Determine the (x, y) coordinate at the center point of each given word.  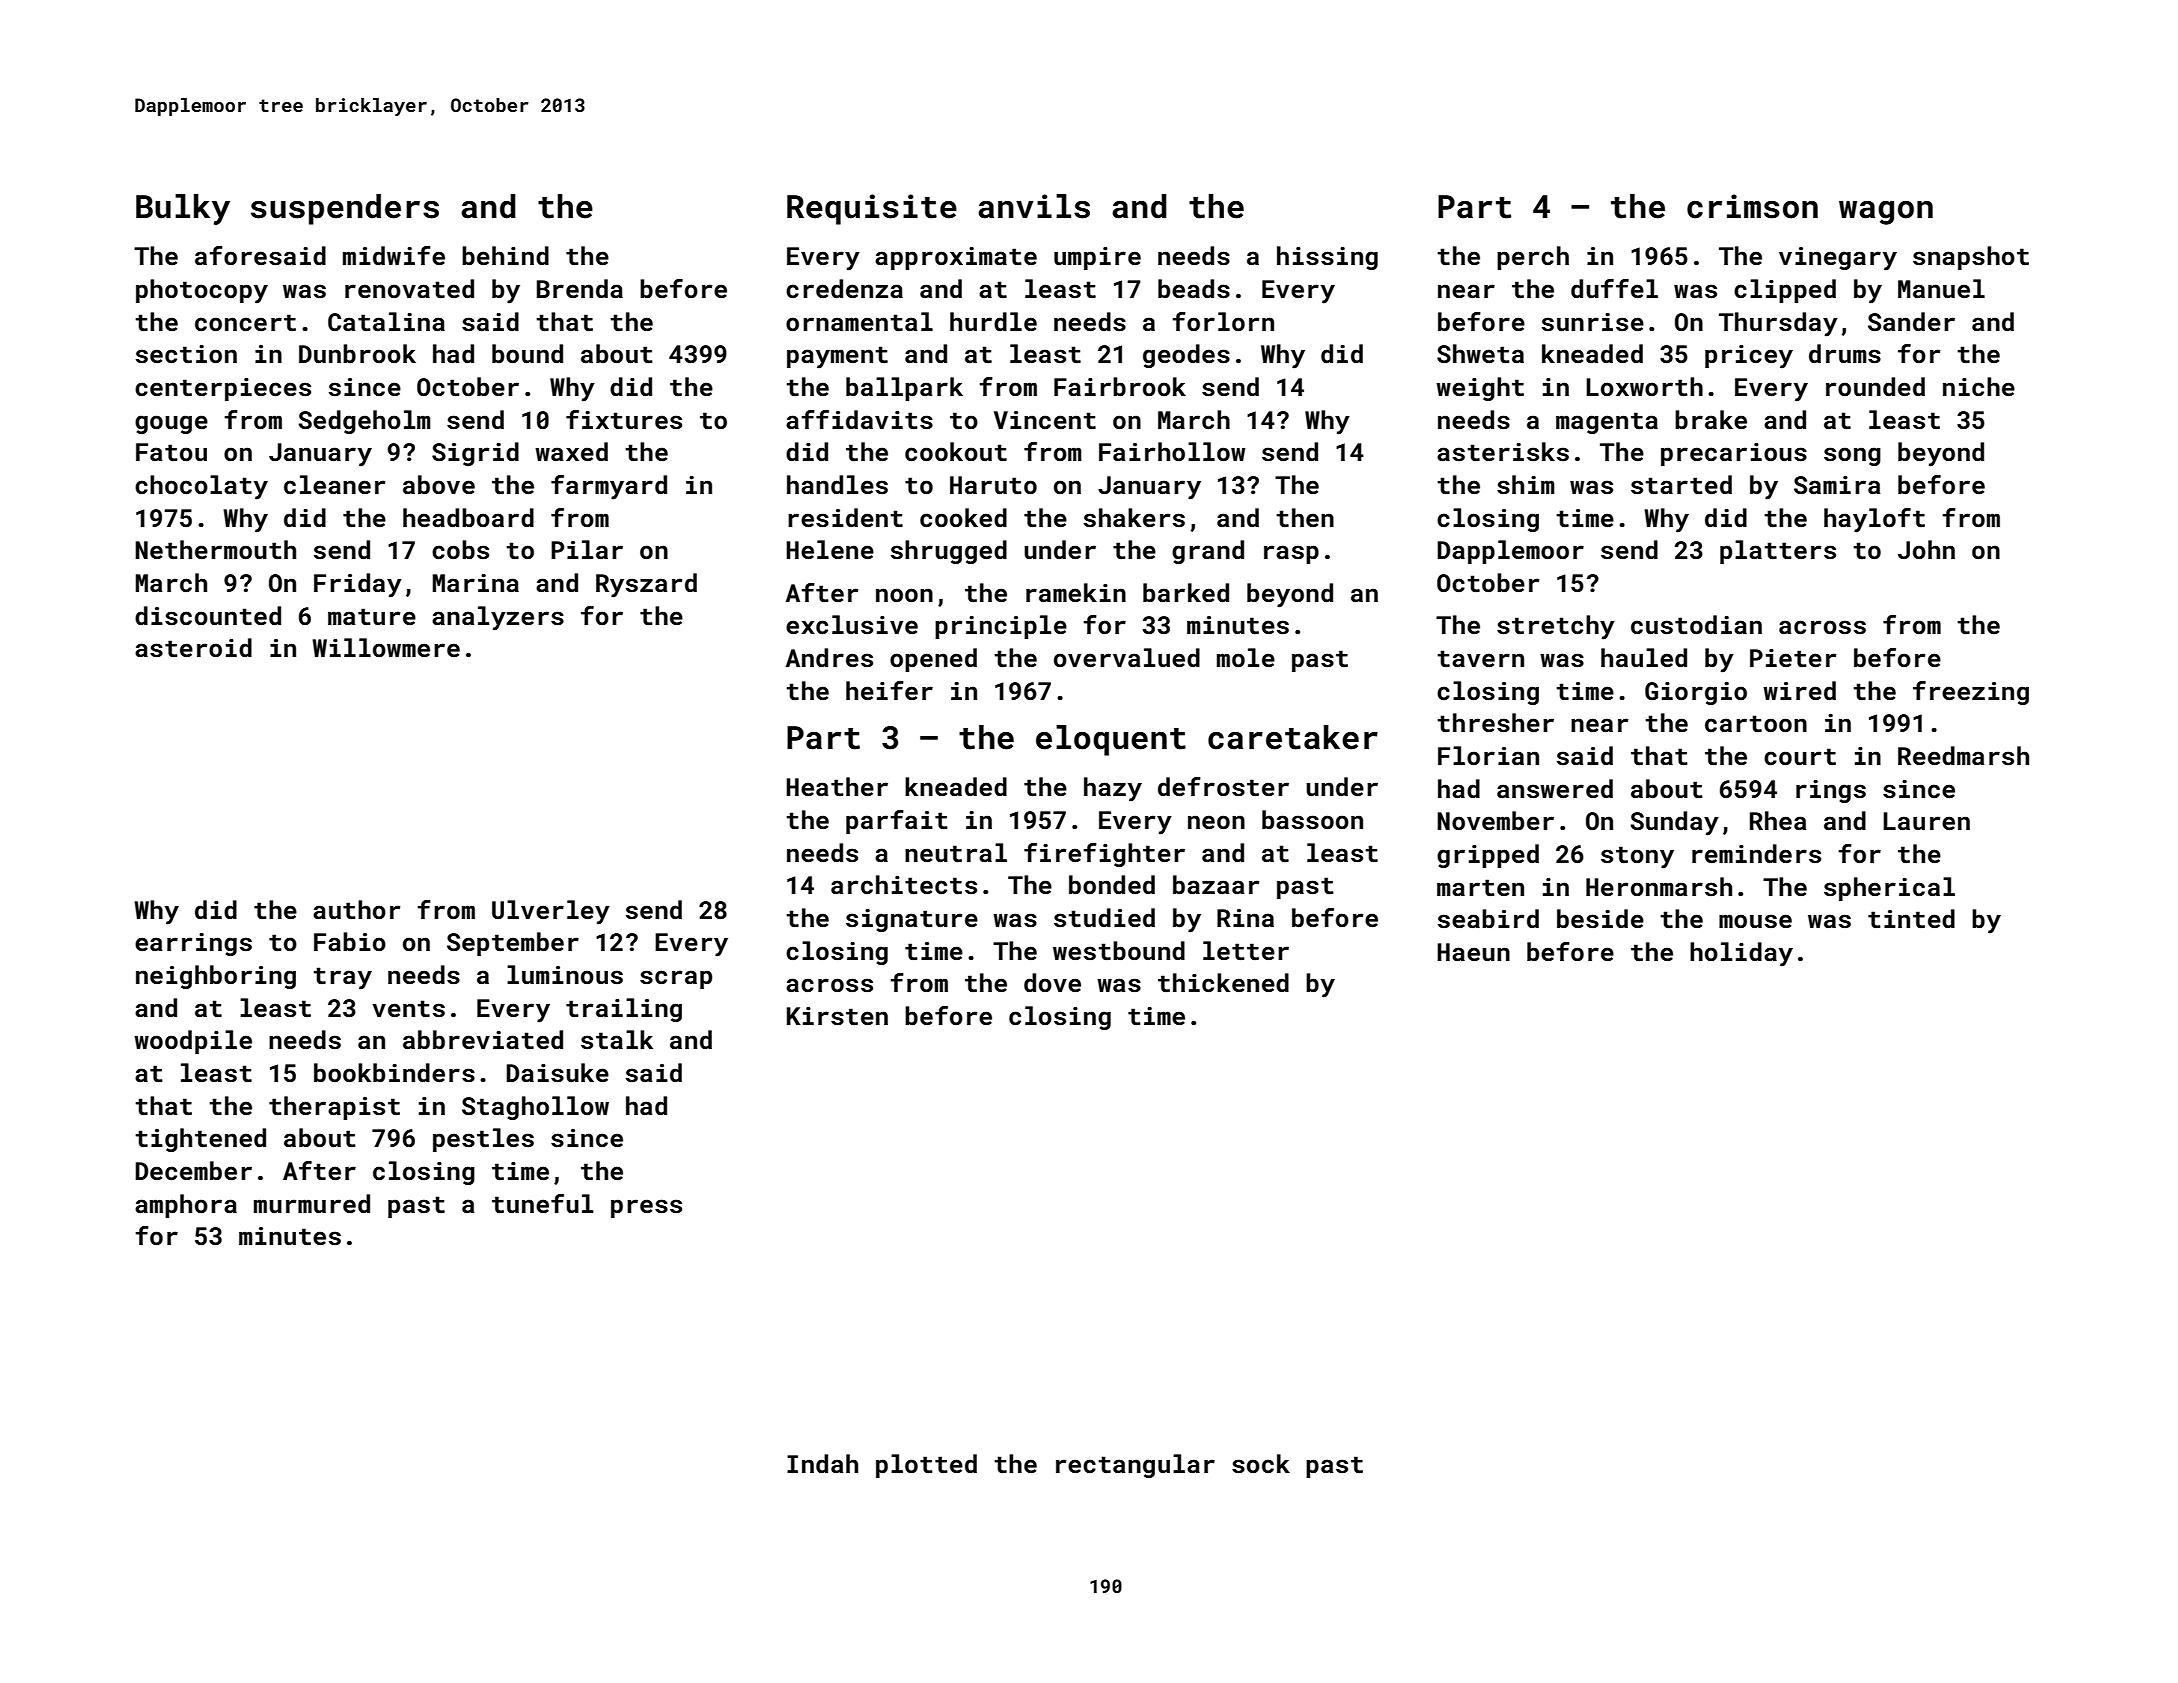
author (356, 910)
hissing (1327, 258)
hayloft (1874, 520)
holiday (1741, 954)
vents (408, 1009)
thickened (1223, 983)
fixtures (624, 420)
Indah (822, 1463)
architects (904, 885)
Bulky (183, 209)
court (1800, 757)
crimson (1752, 206)
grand (1208, 552)
